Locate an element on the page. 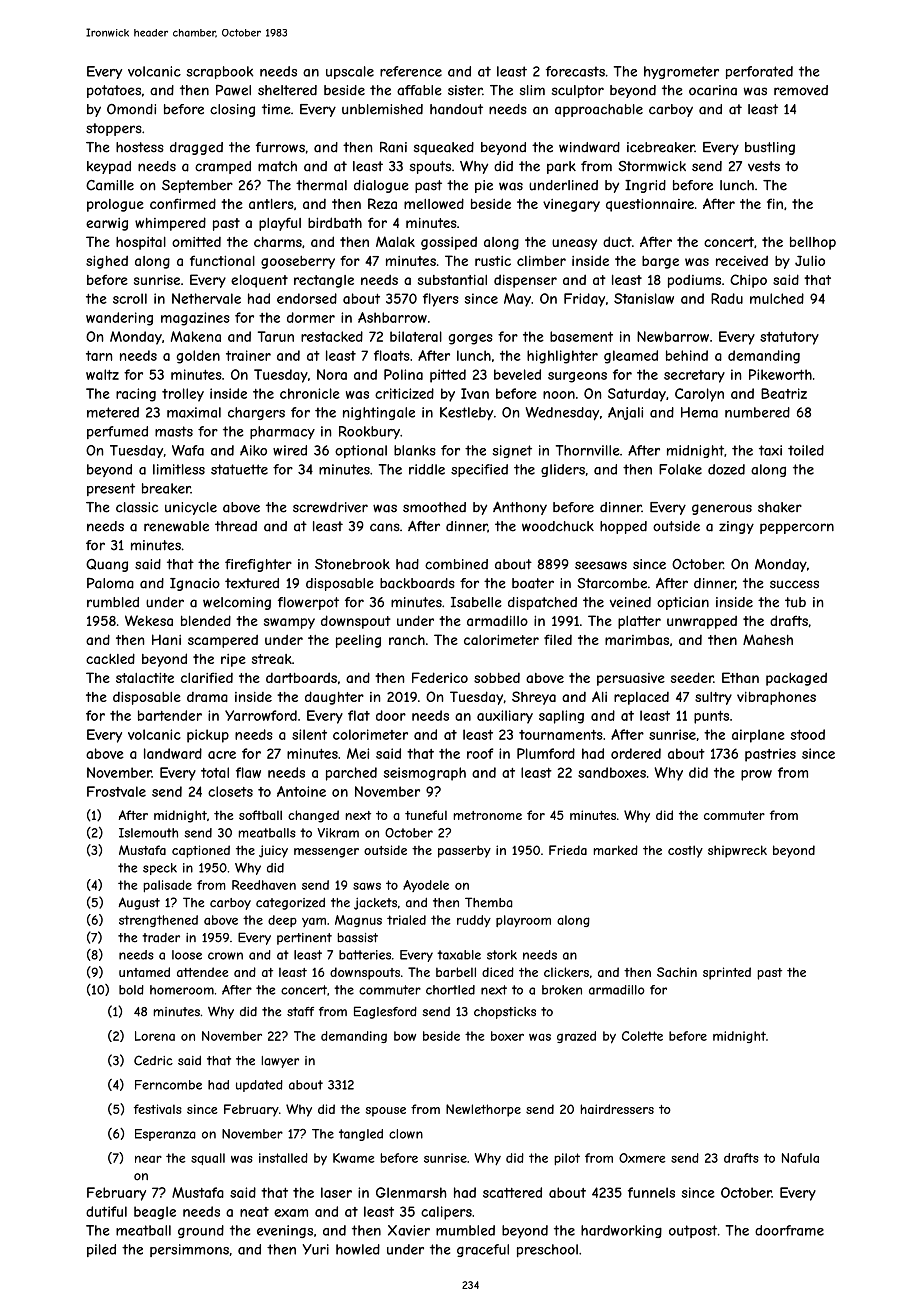 This document has width=924, height=1308. tangled is located at coordinates (361, 1135).
